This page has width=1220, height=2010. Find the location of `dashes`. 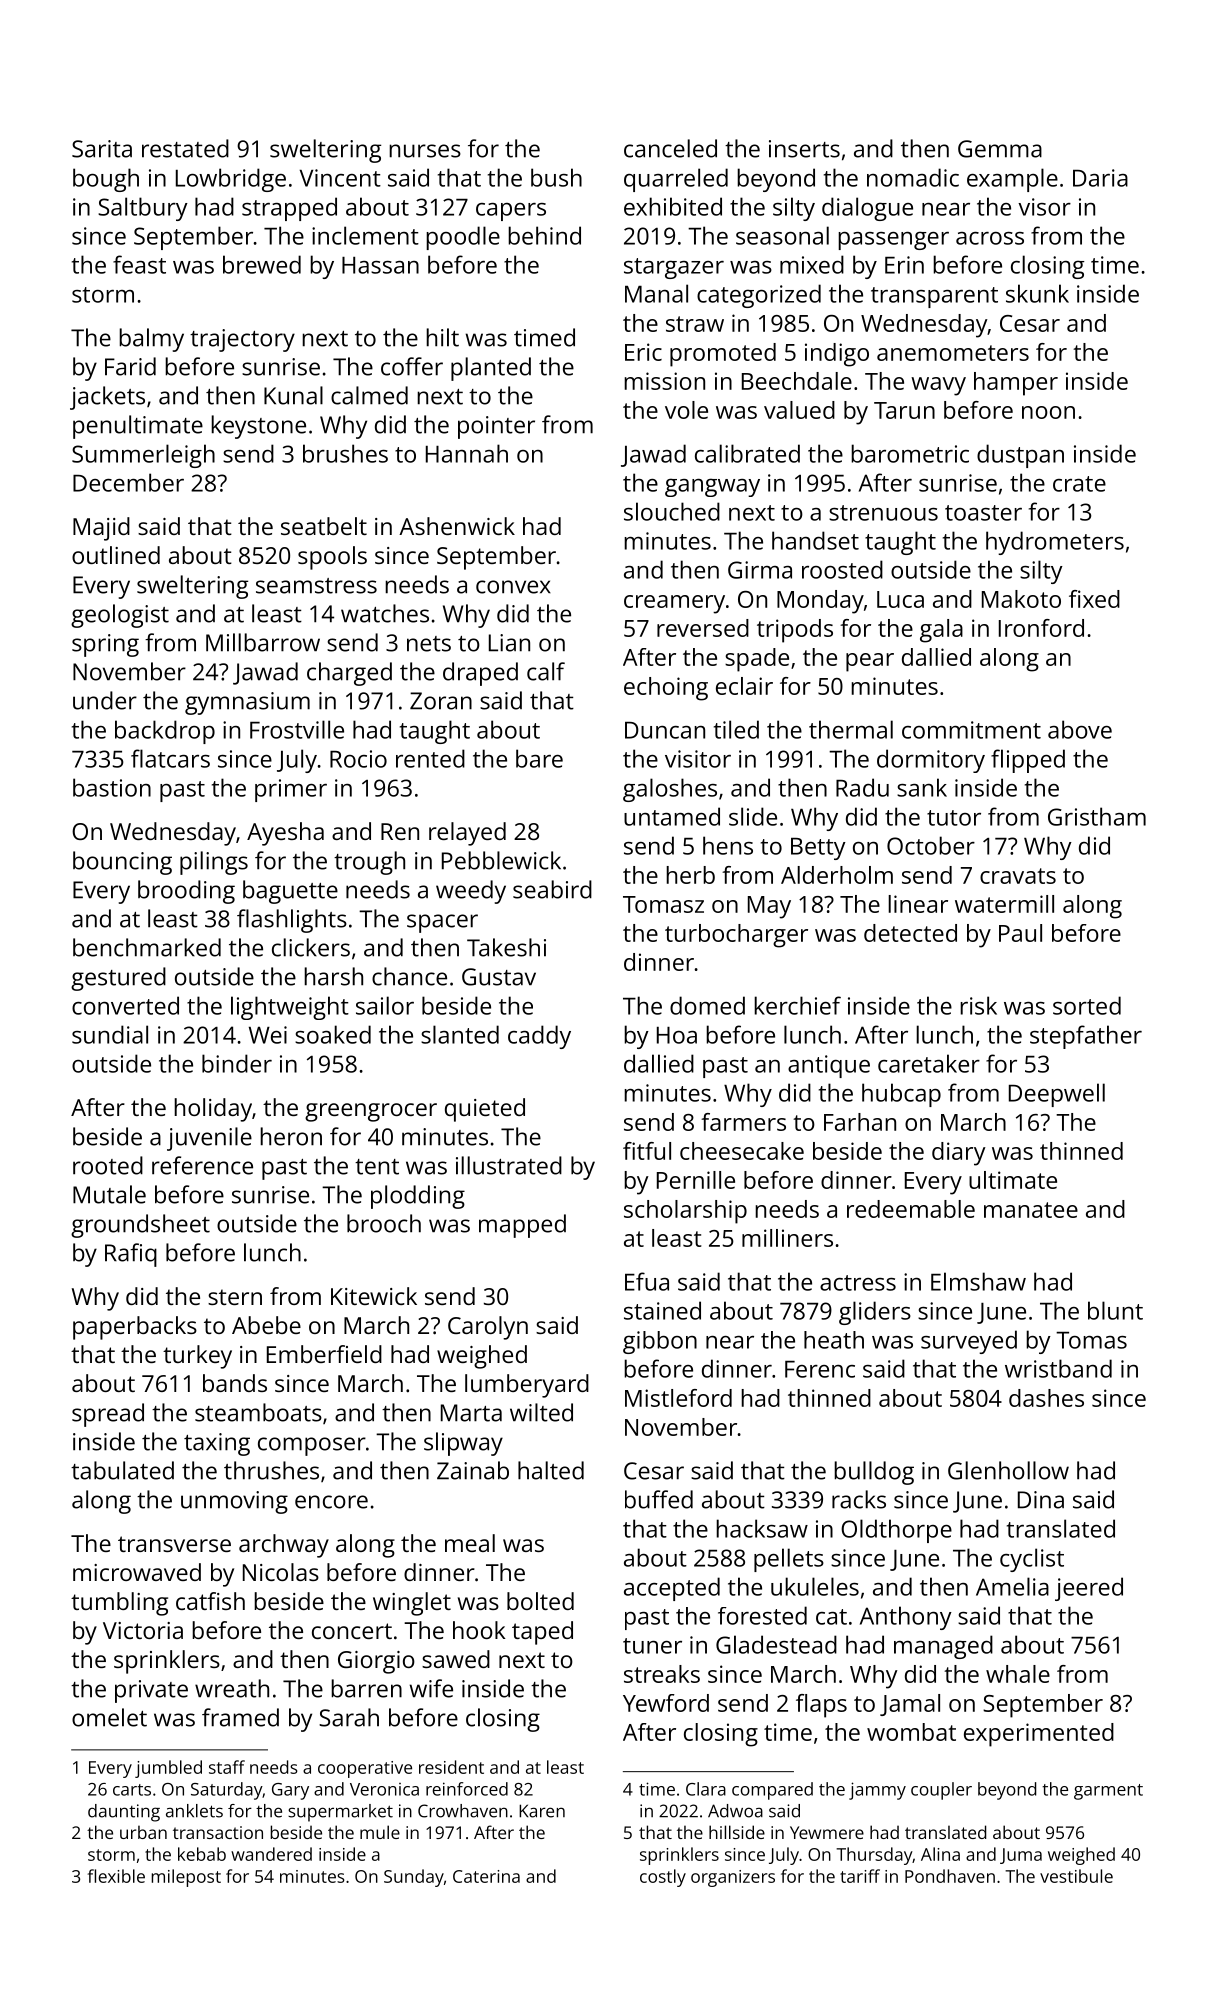

dashes is located at coordinates (1046, 1398).
